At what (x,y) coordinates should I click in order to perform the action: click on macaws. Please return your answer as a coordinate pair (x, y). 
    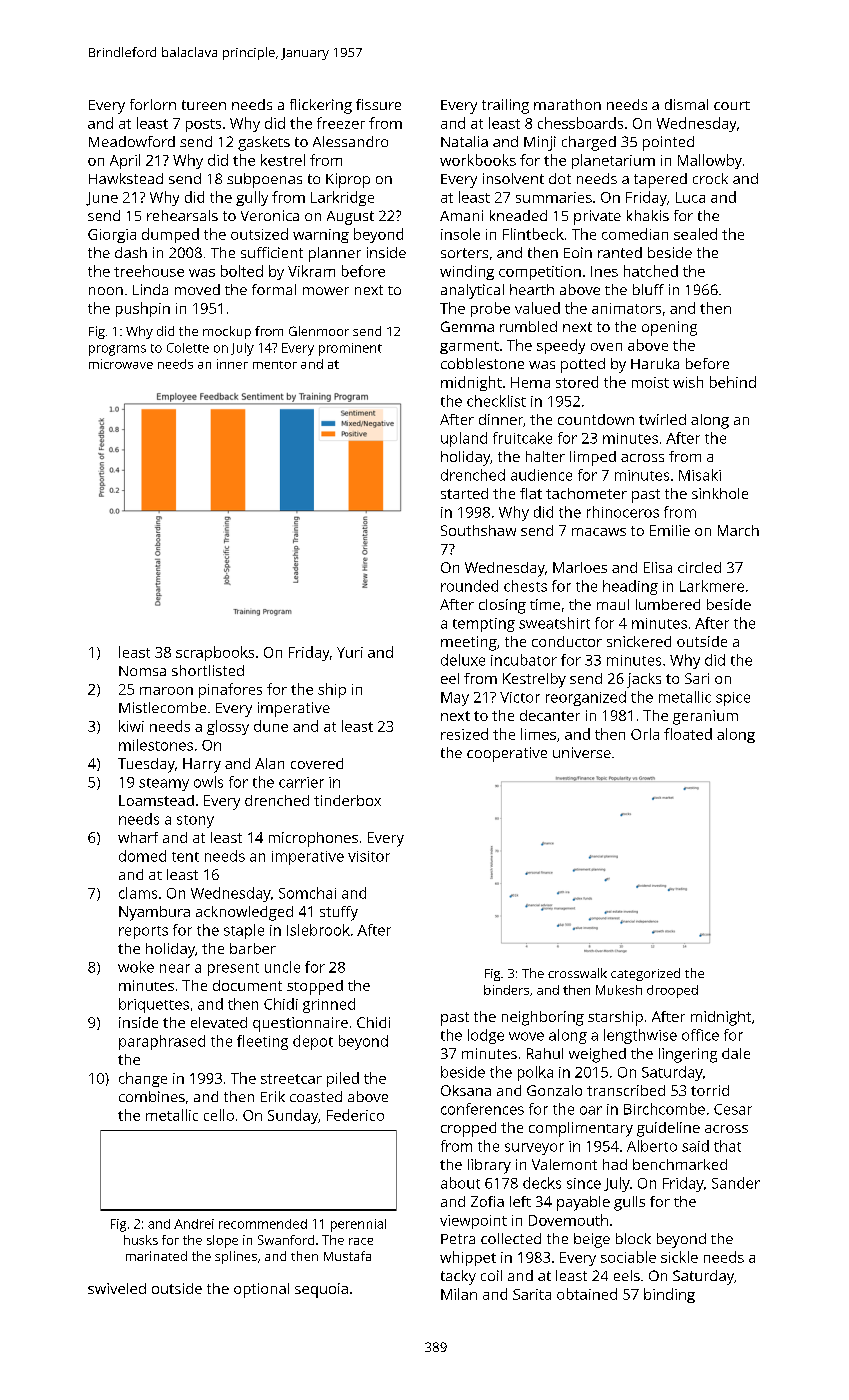
    Looking at the image, I should click on (599, 532).
